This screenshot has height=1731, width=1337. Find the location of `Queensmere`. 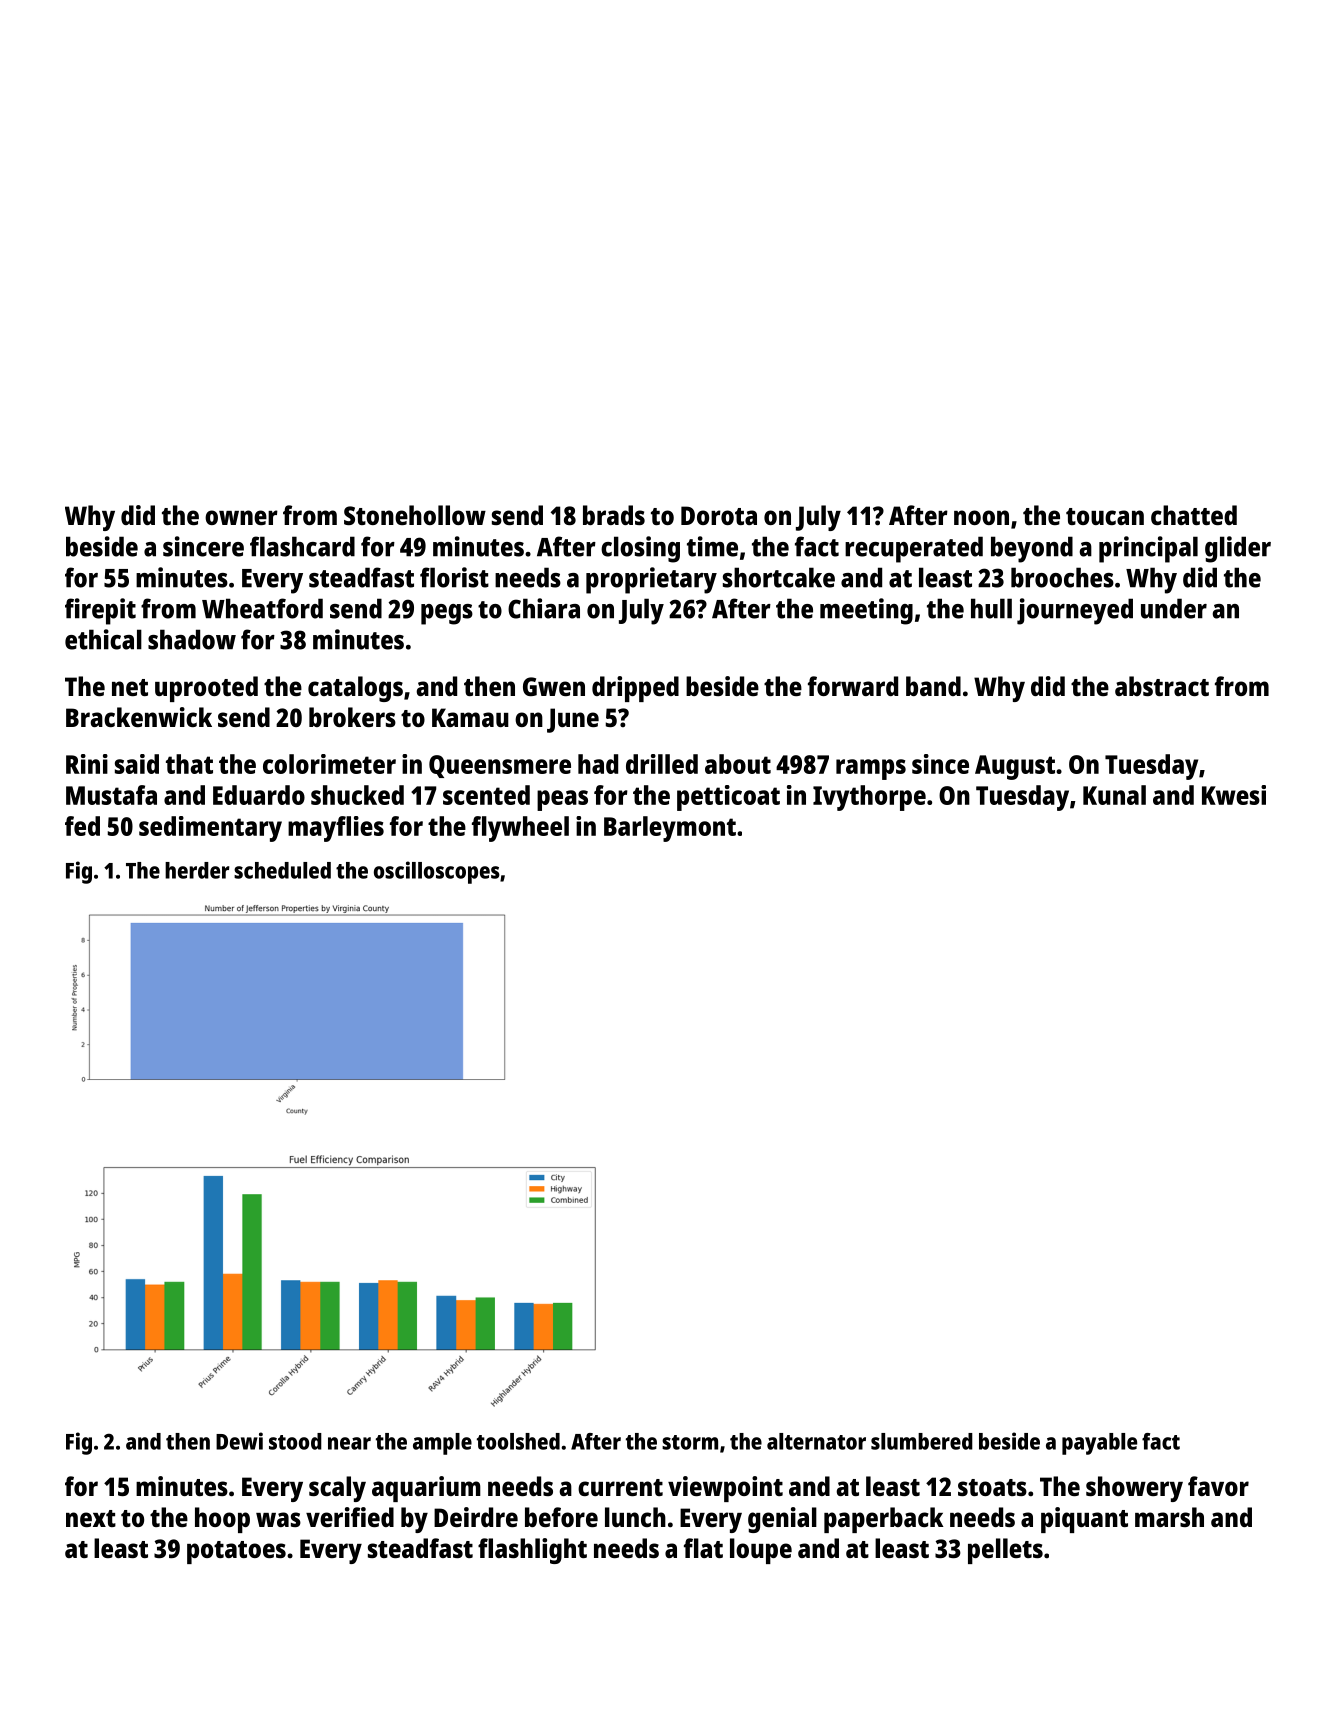

Queensmere is located at coordinates (500, 766).
